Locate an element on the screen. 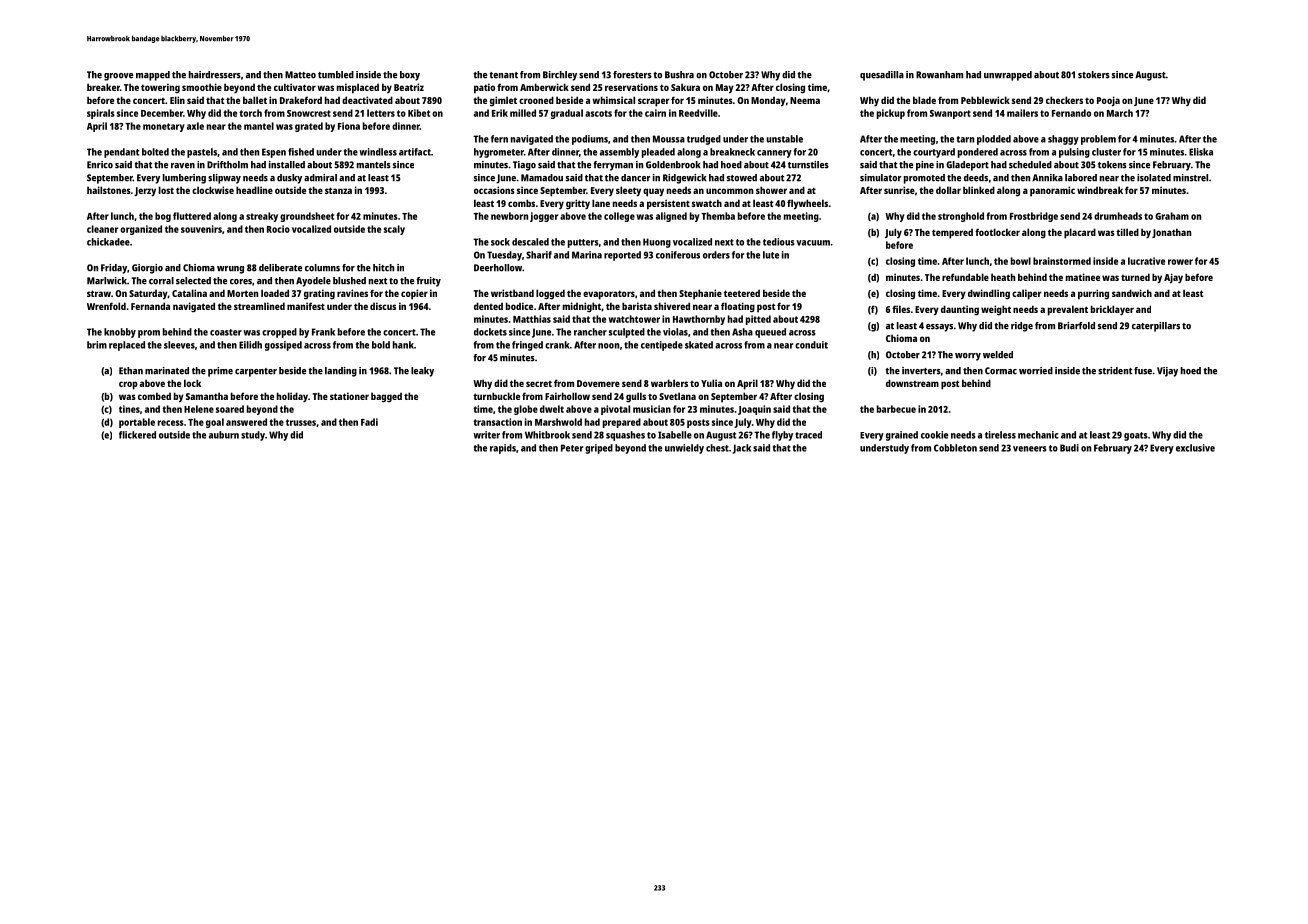  Fiona is located at coordinates (349, 126).
